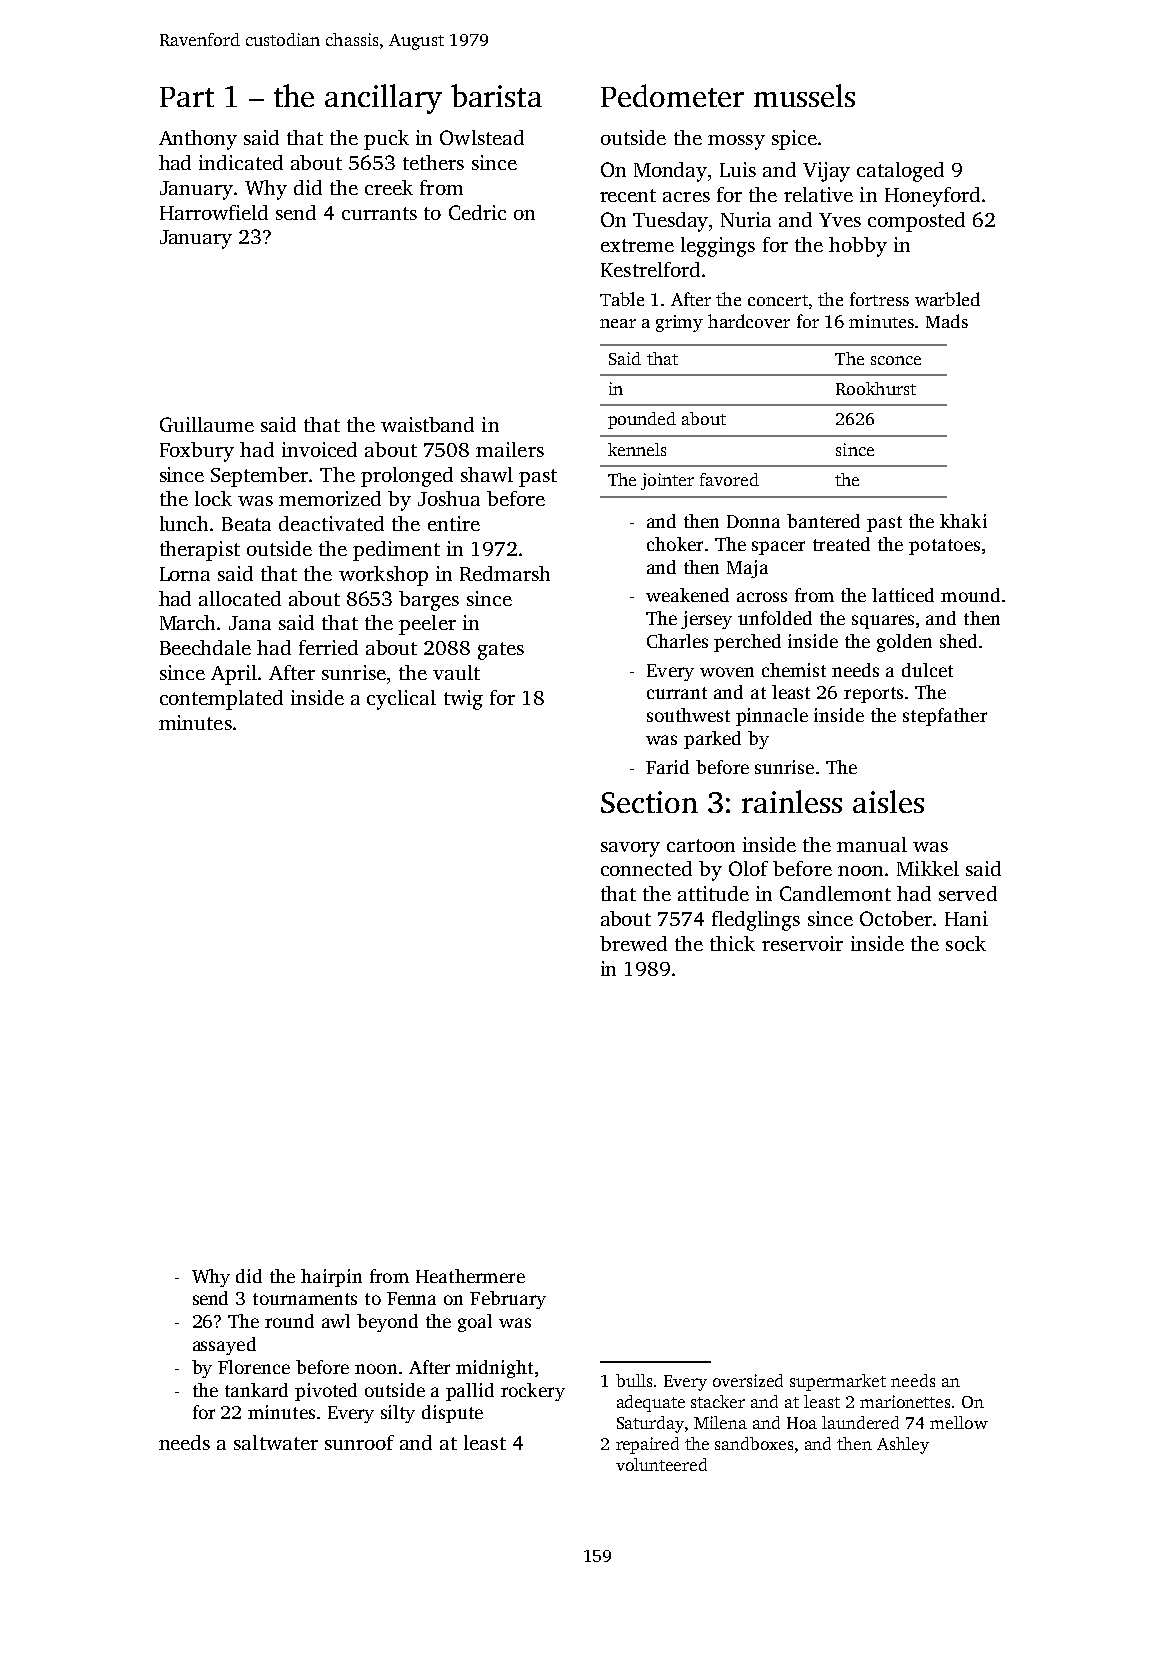 This screenshot has width=1165, height=1654. What do you see at coordinates (331, 1278) in the screenshot?
I see `hairpin` at bounding box center [331, 1278].
